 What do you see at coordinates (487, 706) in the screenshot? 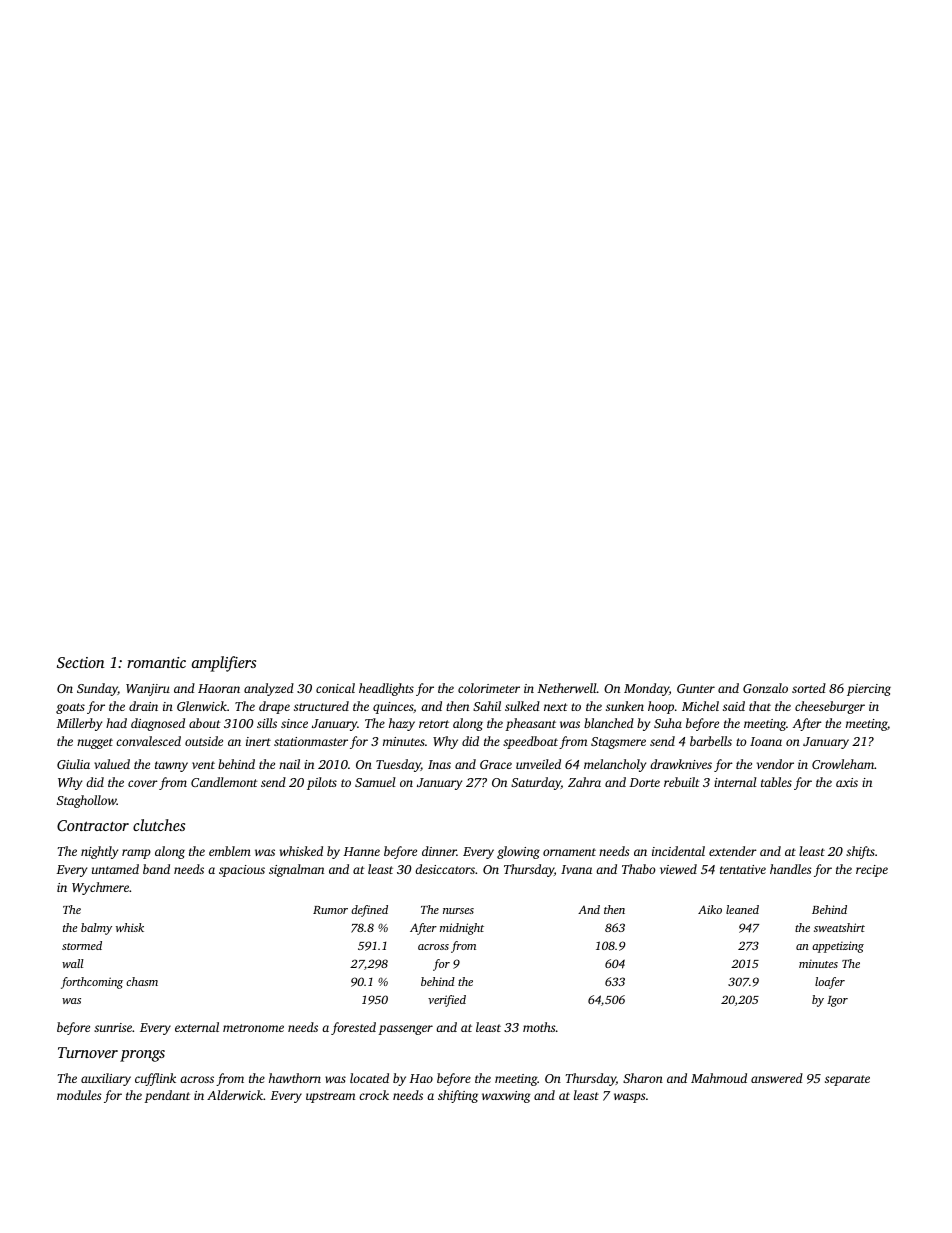
I see `Sahil` at bounding box center [487, 706].
